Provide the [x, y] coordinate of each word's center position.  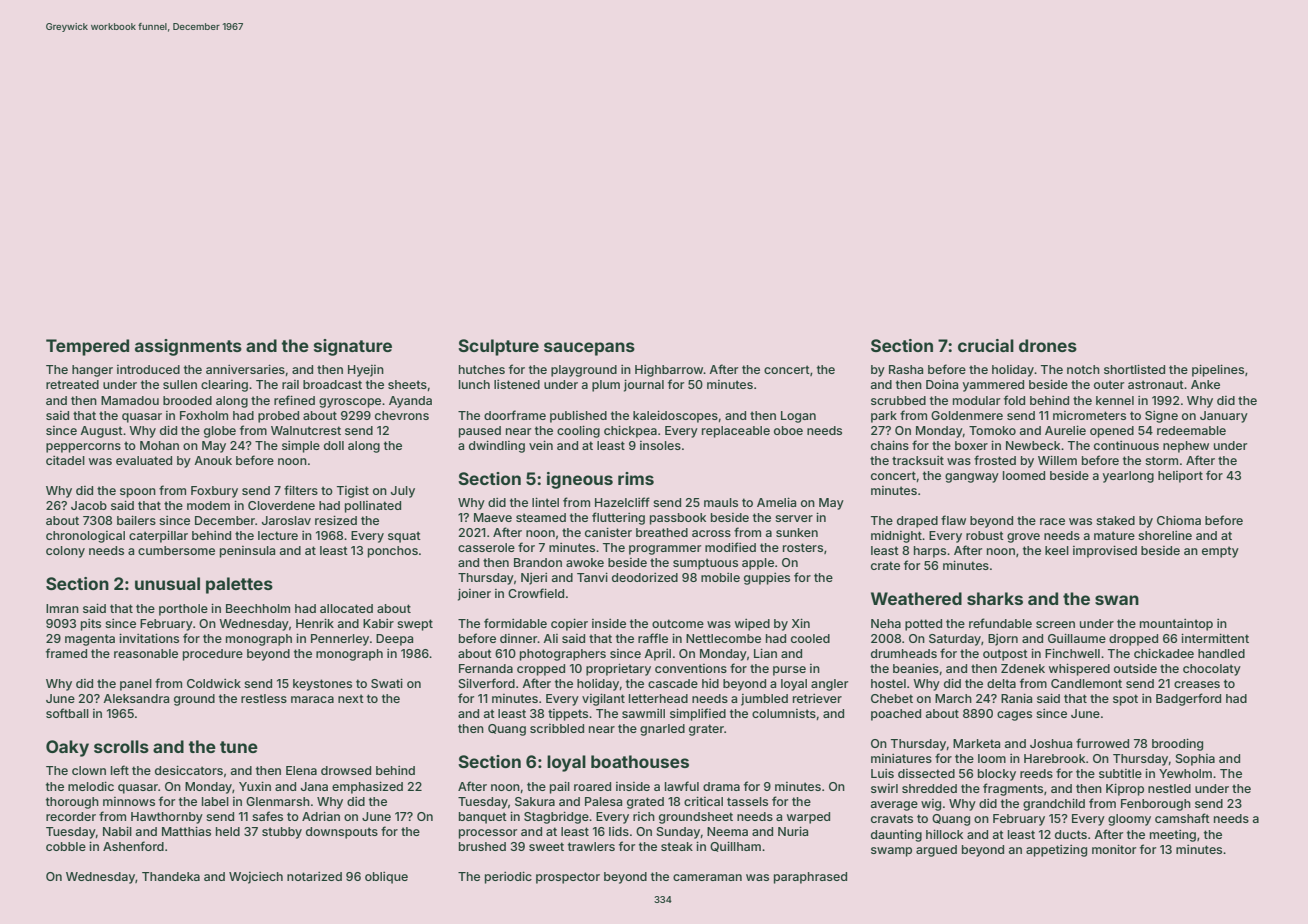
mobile [720, 577]
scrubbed [898, 400]
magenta [90, 640]
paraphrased [810, 878]
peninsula [247, 552]
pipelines [1218, 370]
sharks [995, 598]
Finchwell [1072, 653]
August [101, 432]
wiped [752, 625]
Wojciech [256, 878]
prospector [568, 878]
